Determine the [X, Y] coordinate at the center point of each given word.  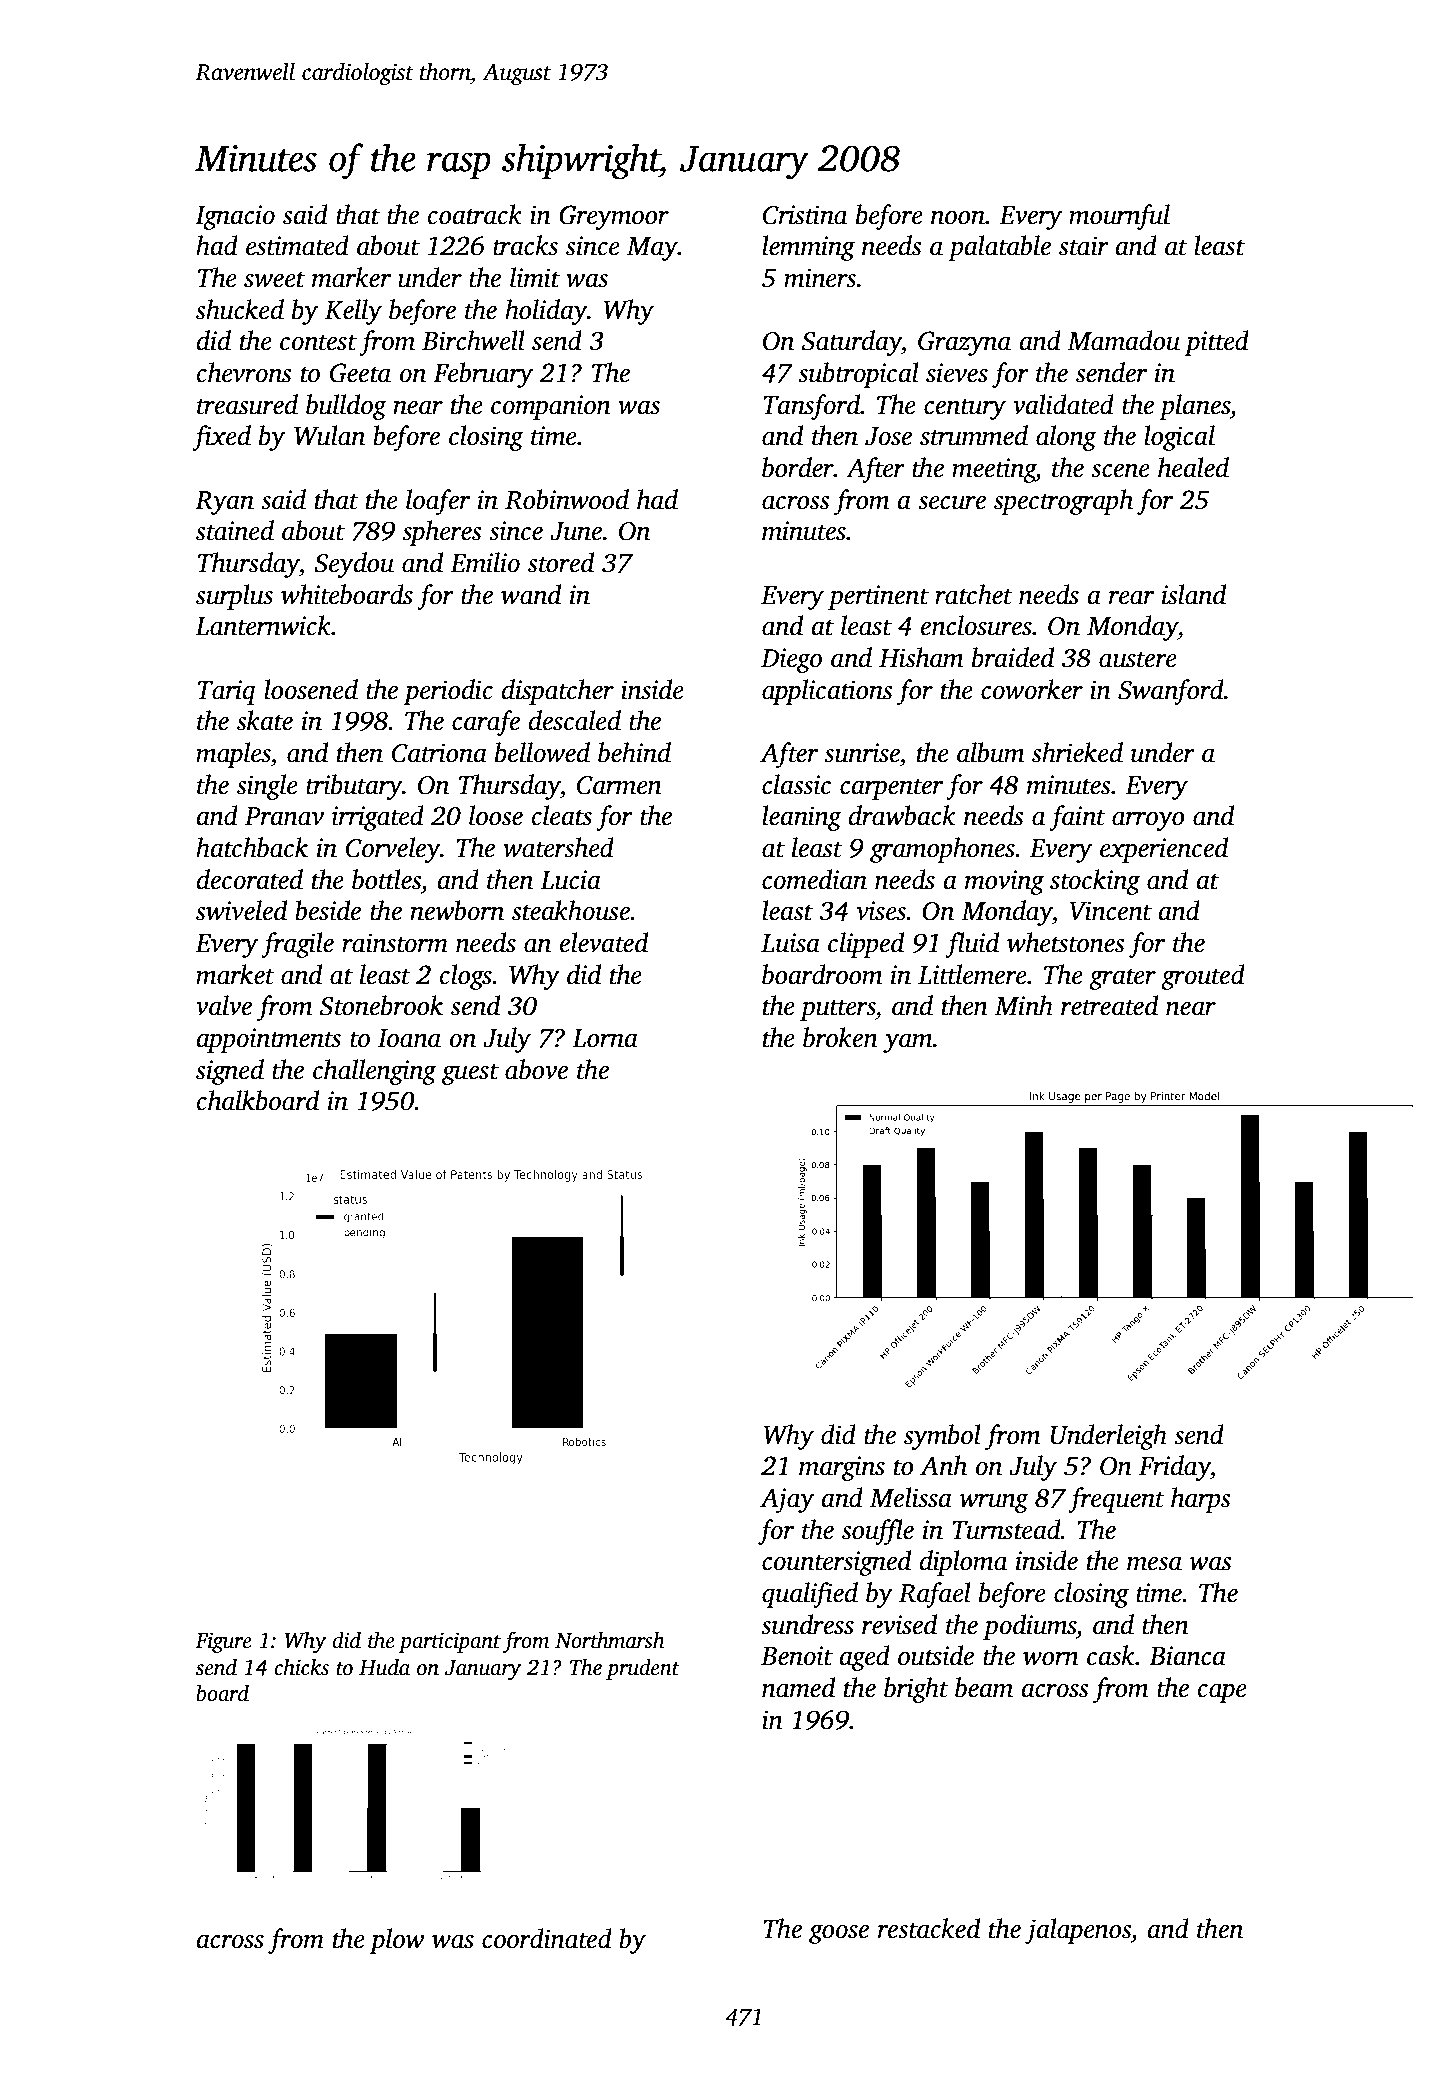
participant [450, 1642]
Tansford [812, 407]
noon [958, 218]
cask [1111, 1655]
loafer [438, 502]
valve [224, 1005]
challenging [374, 1072]
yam [908, 1043]
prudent [643, 1669]
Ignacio [235, 217]
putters [837, 1010]
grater [1122, 979]
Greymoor [614, 217]
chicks [301, 1667]
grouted [1203, 977]
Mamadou [1123, 340]
